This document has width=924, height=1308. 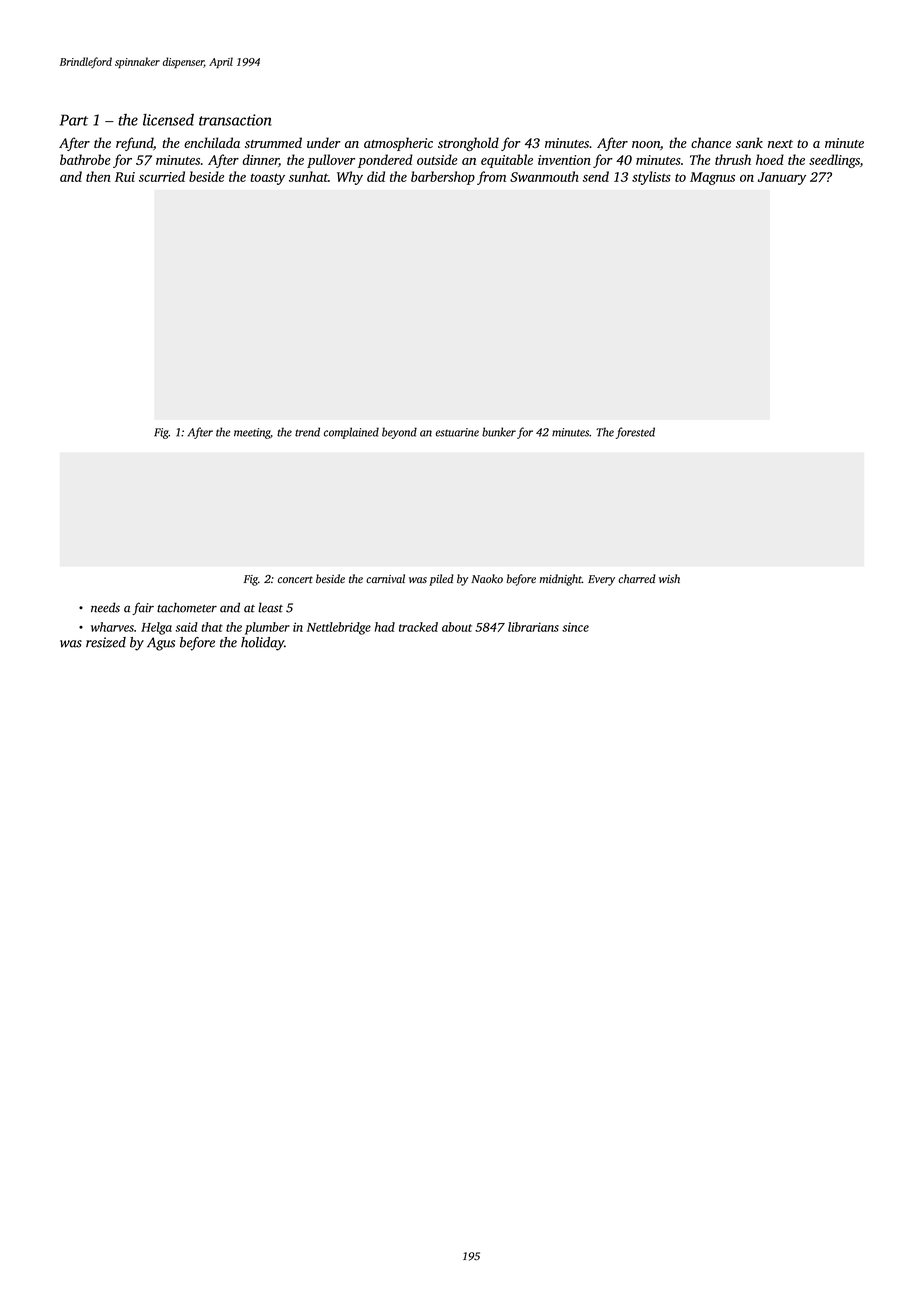 I want to click on wish, so click(x=669, y=579).
